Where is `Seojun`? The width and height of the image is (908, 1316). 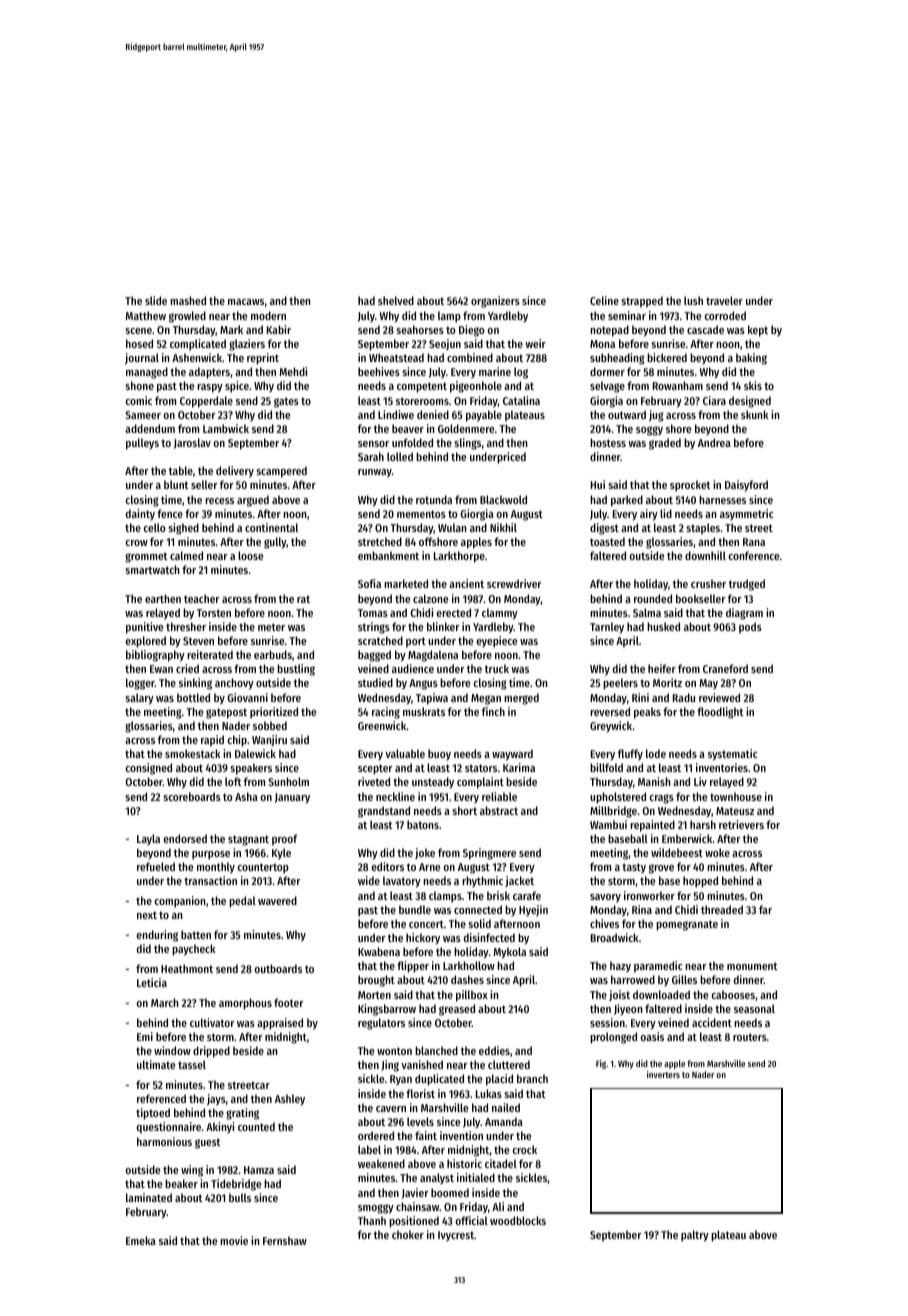 Seojun is located at coordinates (445, 344).
